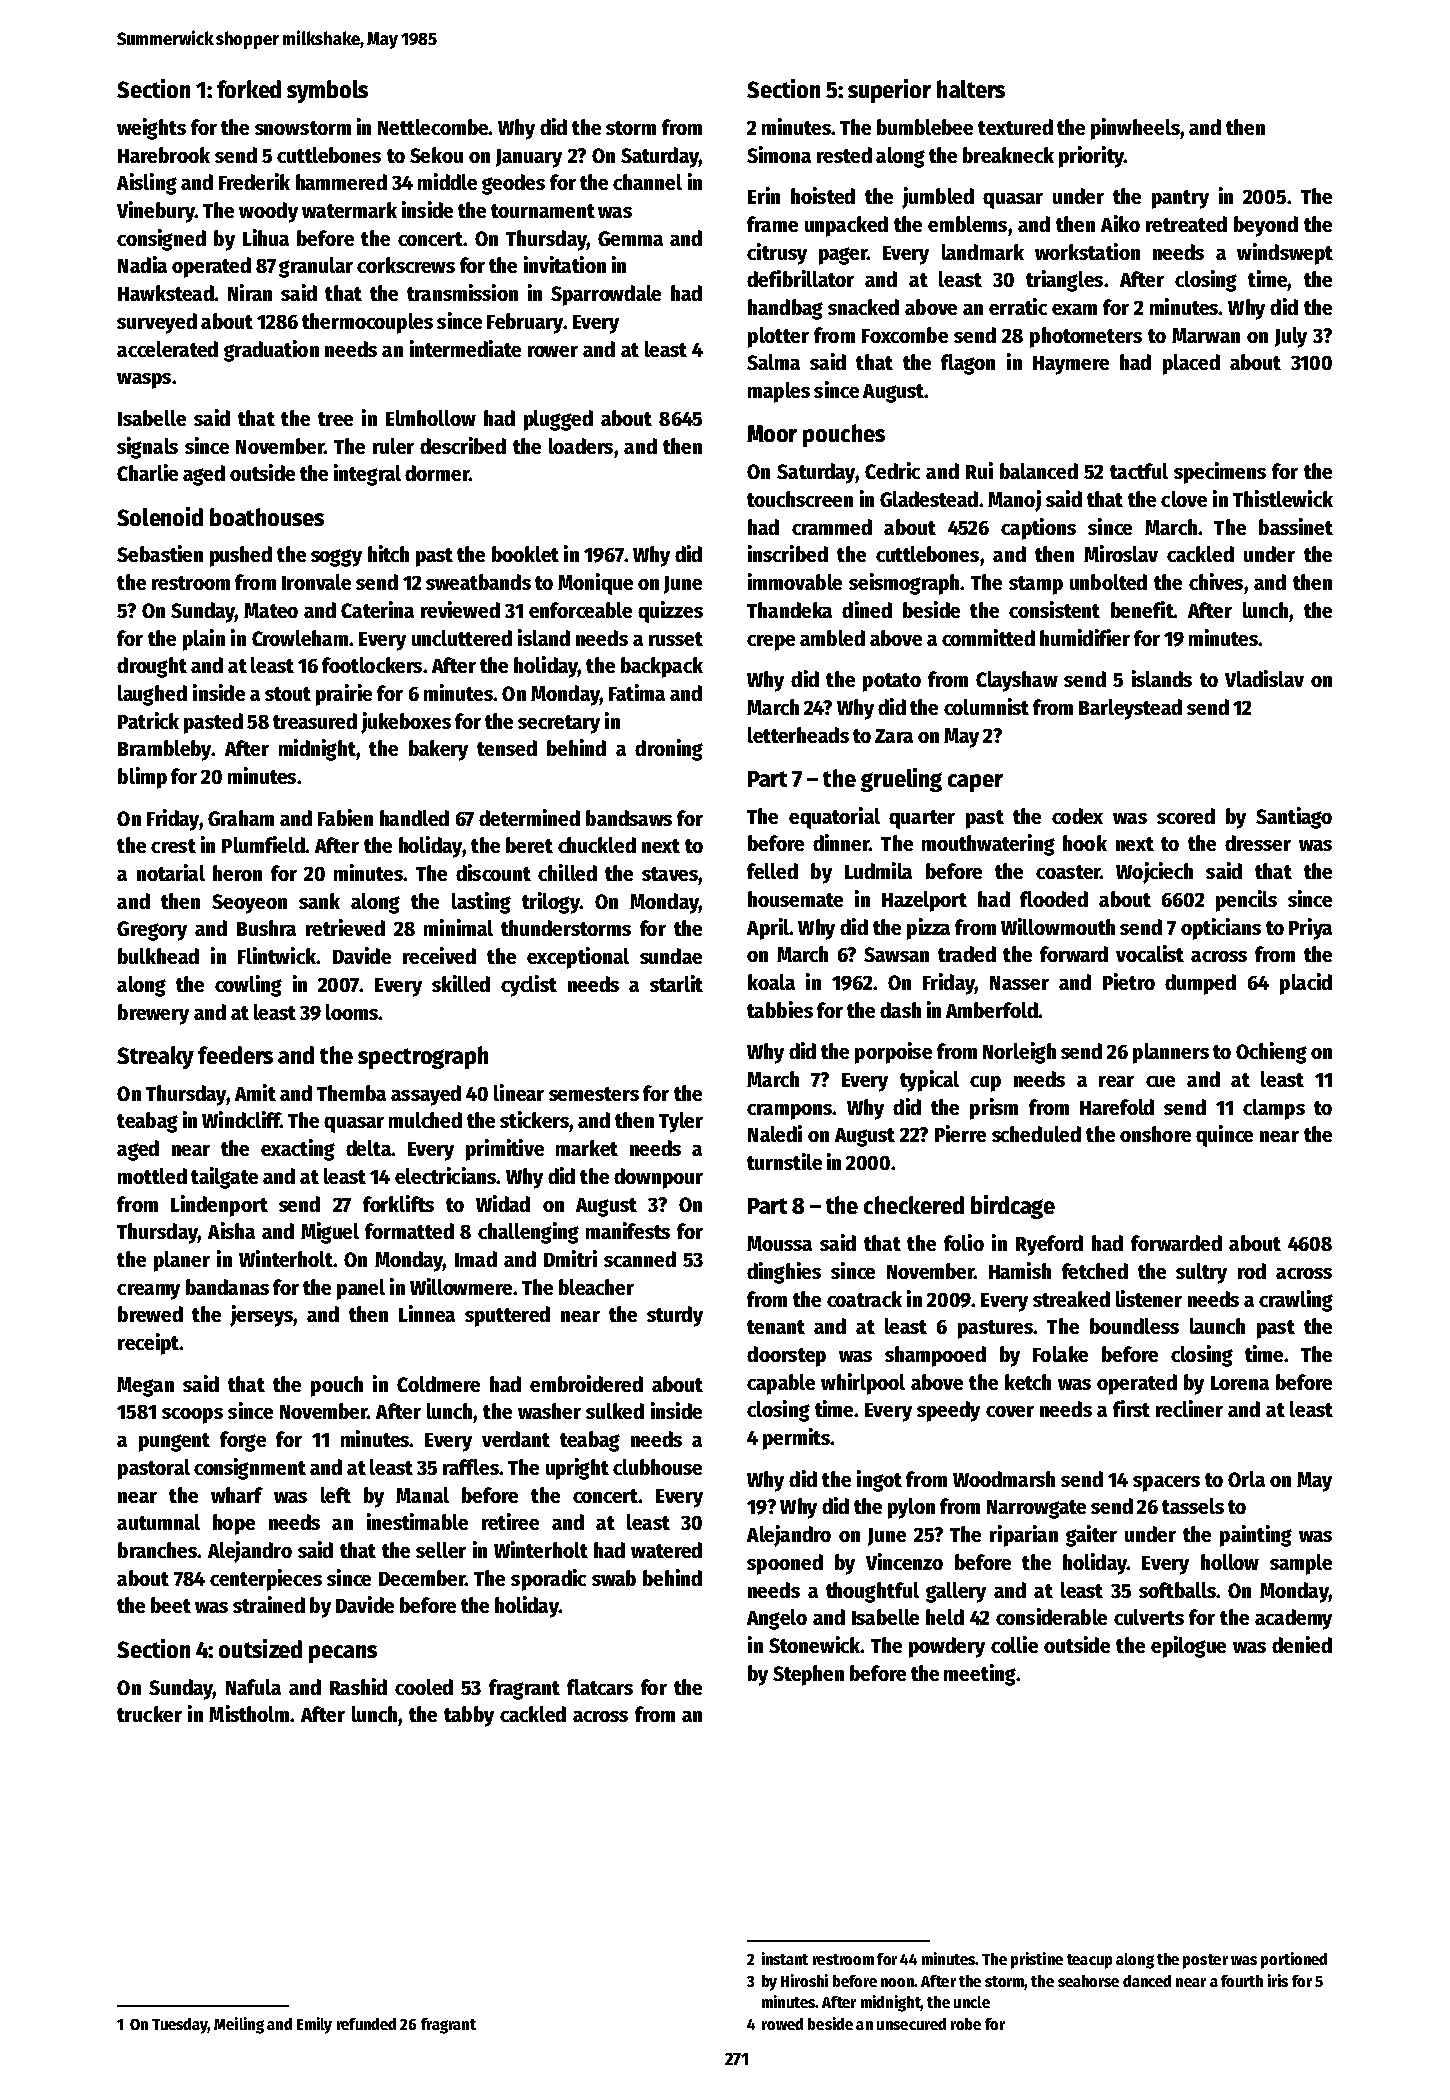  I want to click on halters, so click(971, 89).
